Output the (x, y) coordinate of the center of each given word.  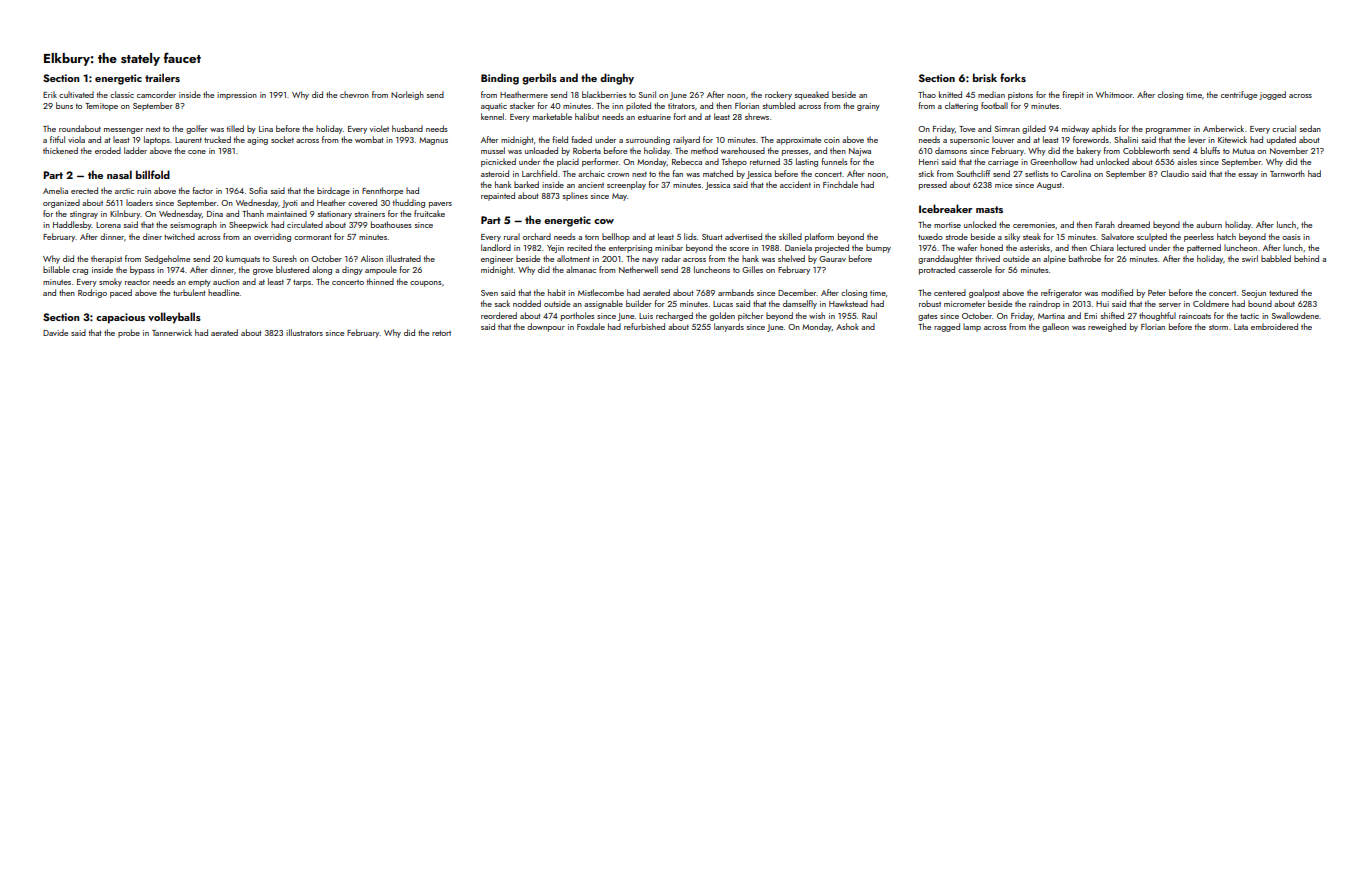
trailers (162, 77)
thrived (987, 258)
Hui (1102, 304)
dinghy (617, 79)
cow (604, 221)
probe (129, 333)
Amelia (55, 190)
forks (1013, 77)
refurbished (644, 326)
